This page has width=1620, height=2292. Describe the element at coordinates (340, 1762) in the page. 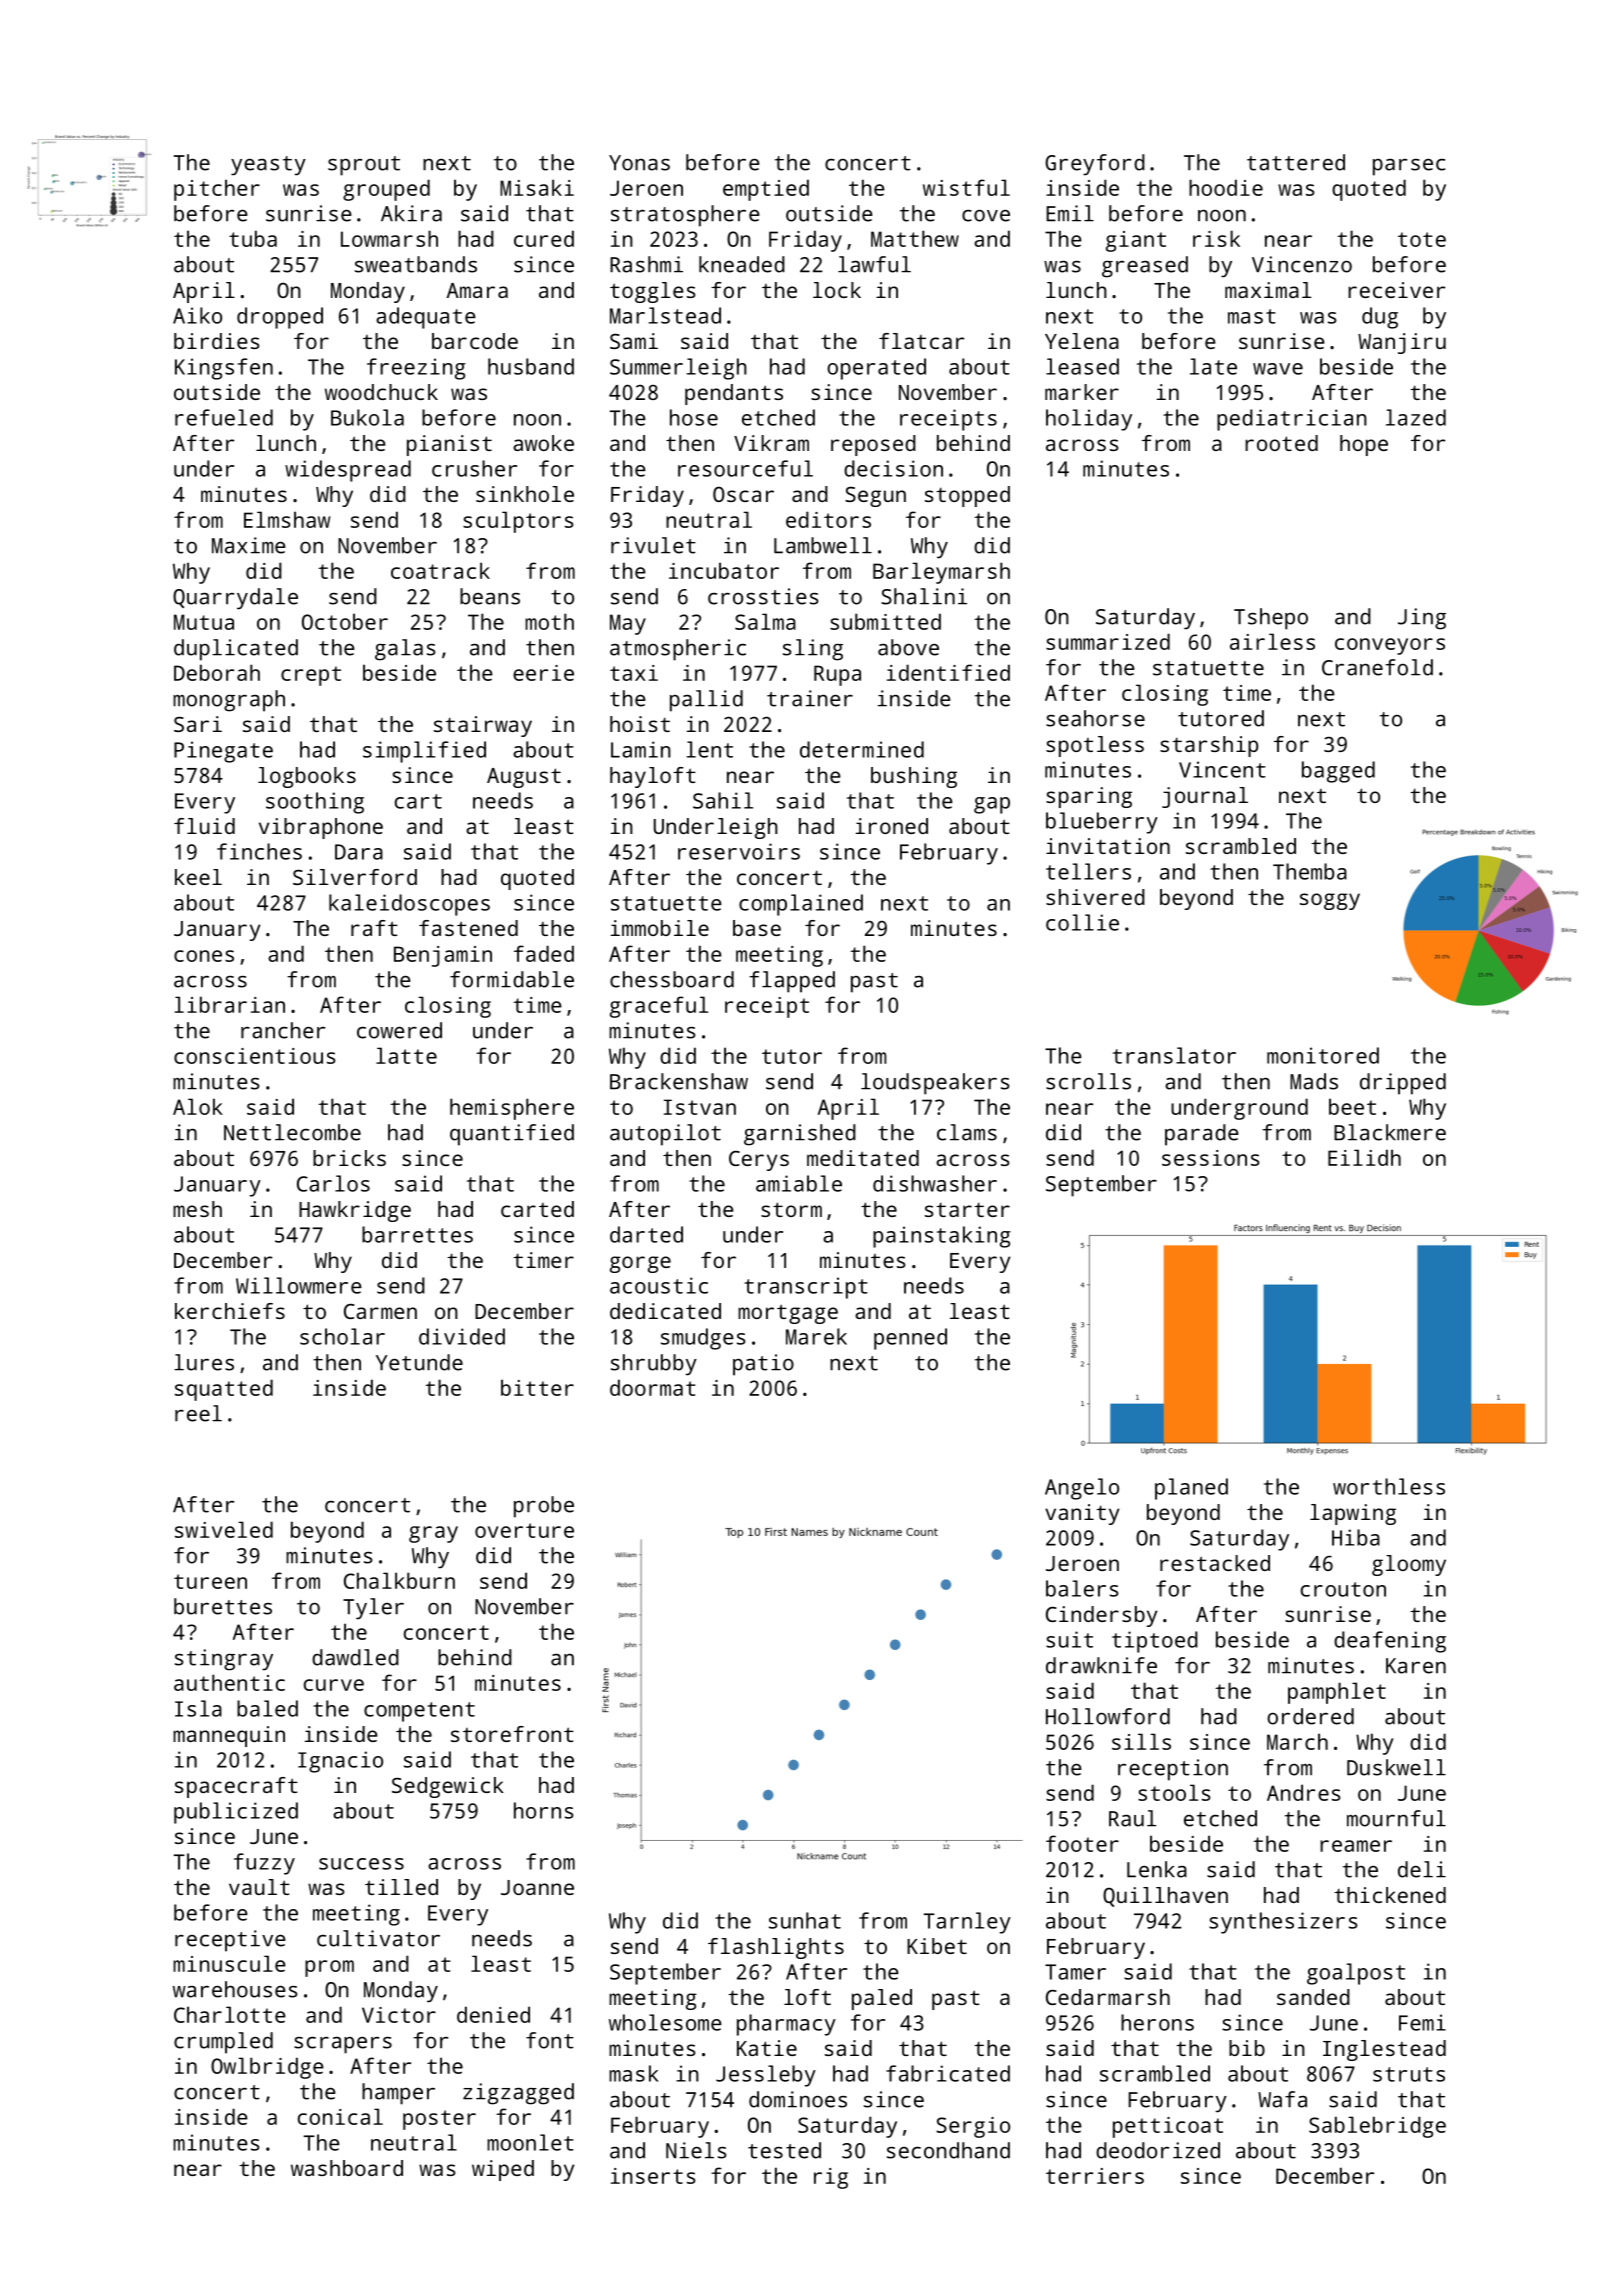

I see `Ignacio` at that location.
